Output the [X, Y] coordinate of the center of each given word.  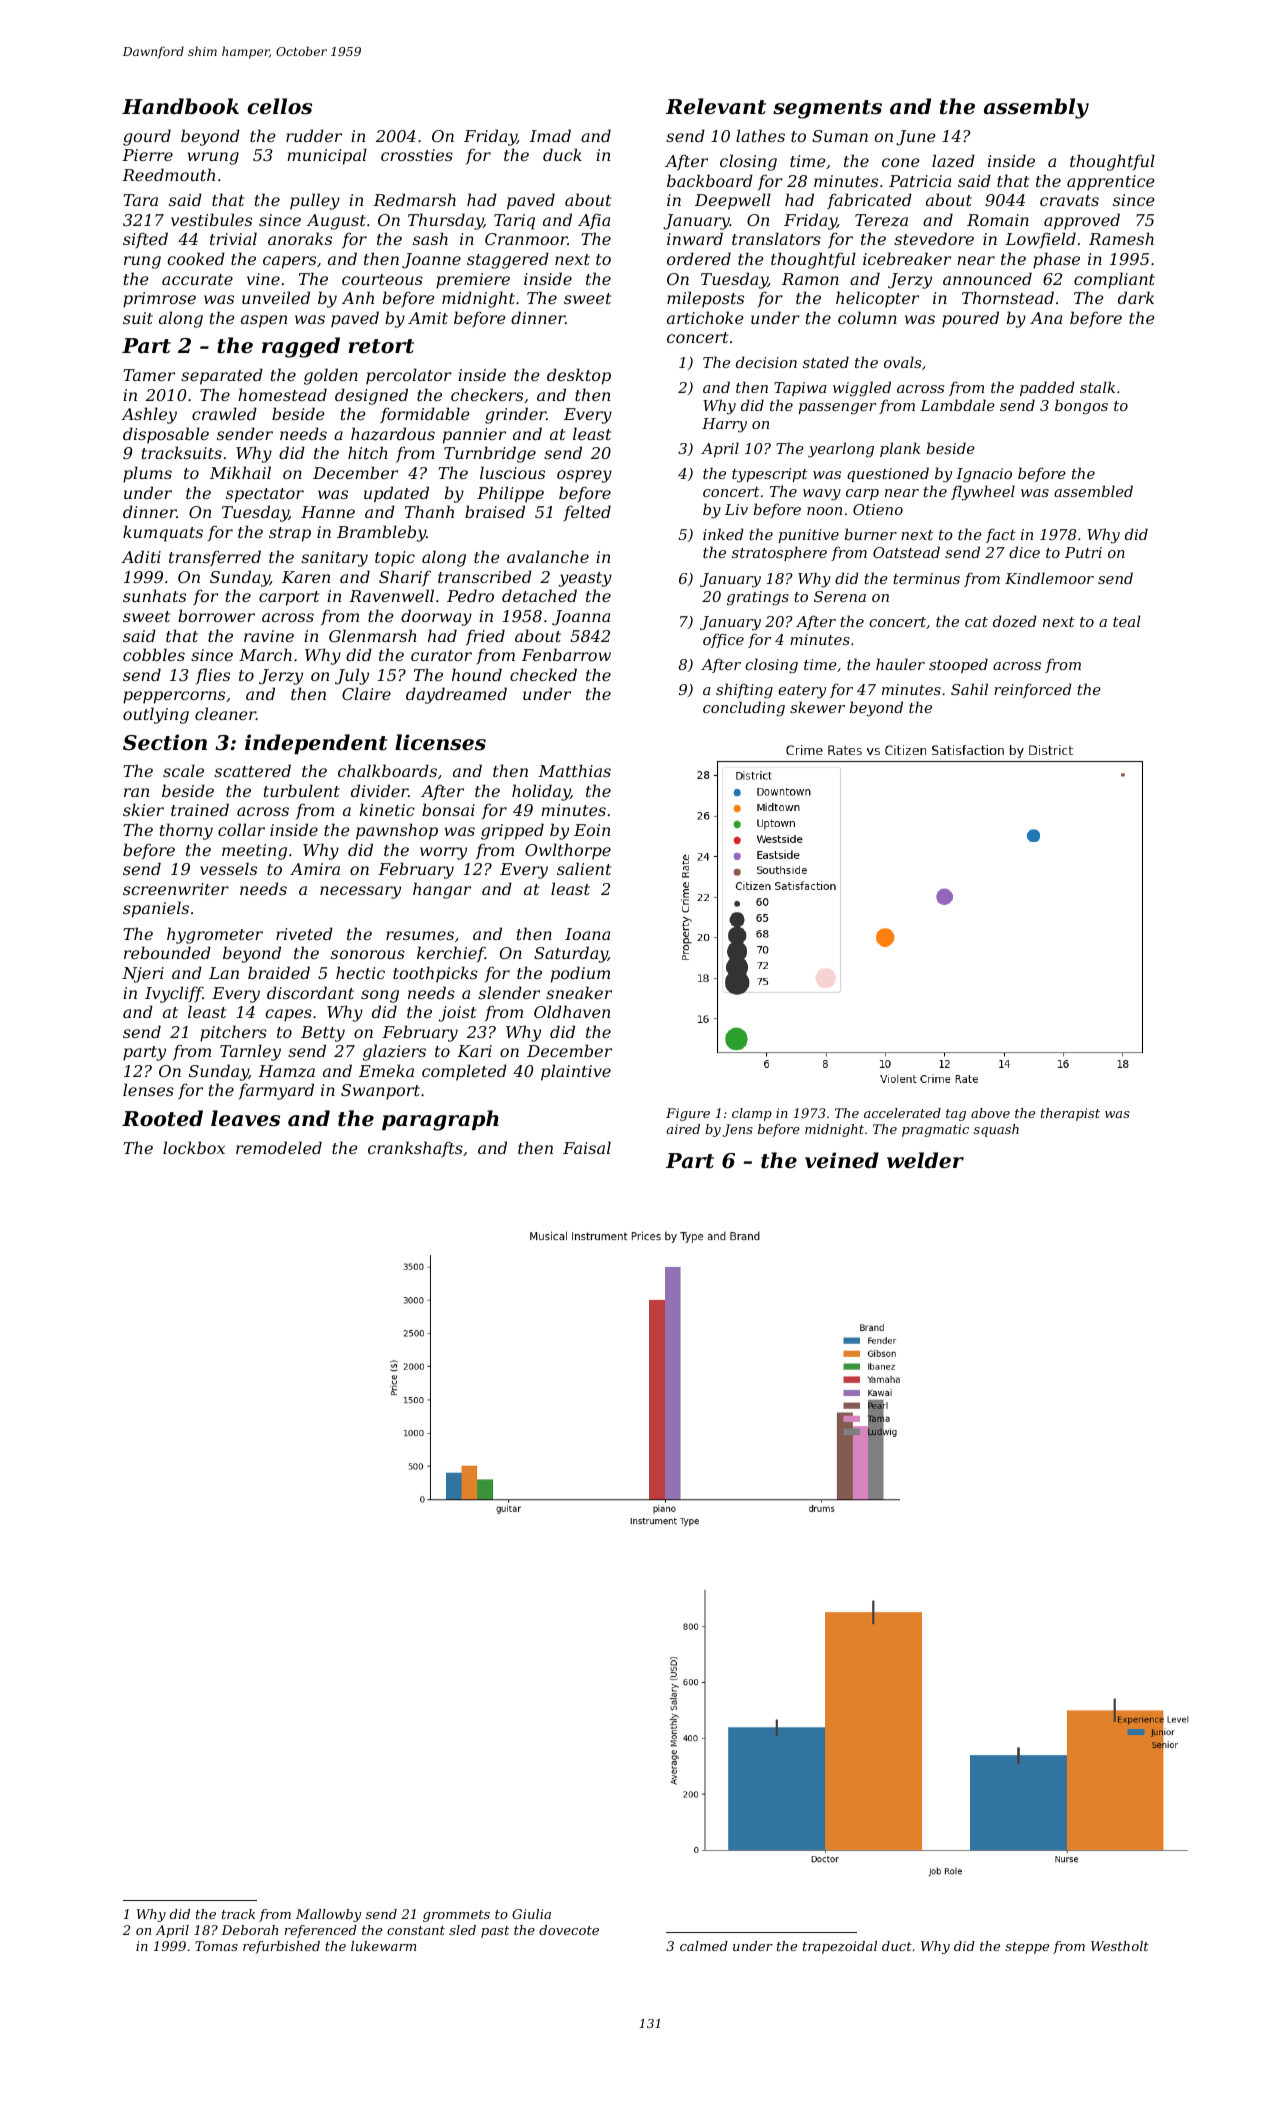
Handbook [180, 106]
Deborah [249, 1930]
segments [827, 109]
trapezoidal [840, 1947]
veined [842, 1160]
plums [147, 474]
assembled [1093, 491]
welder [925, 1160]
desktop [579, 376]
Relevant [716, 106]
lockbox [194, 1147]
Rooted [162, 1118]
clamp [752, 1114]
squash [996, 1130]
